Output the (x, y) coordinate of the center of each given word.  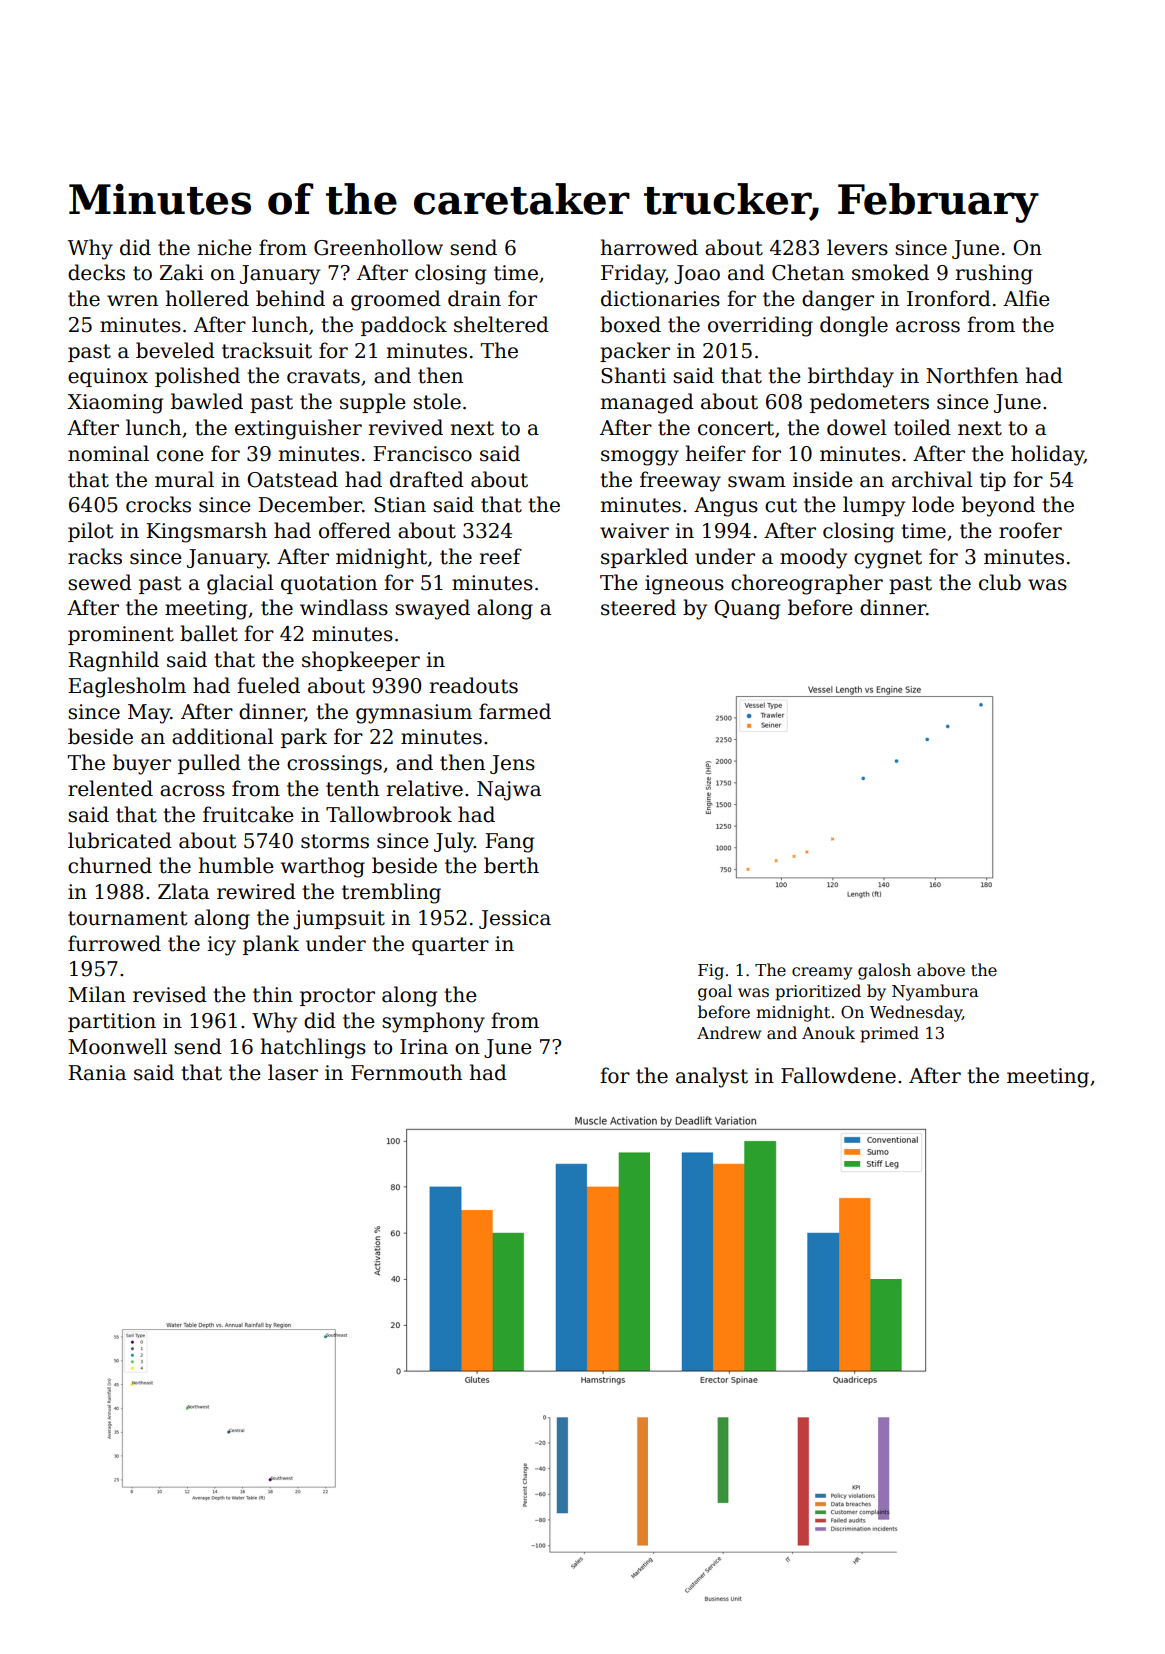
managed (647, 403)
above (941, 970)
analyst (712, 1077)
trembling (391, 893)
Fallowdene (838, 1075)
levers (857, 247)
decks (96, 272)
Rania (97, 1073)
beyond (998, 506)
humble (236, 865)
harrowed (649, 247)
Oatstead (292, 479)
